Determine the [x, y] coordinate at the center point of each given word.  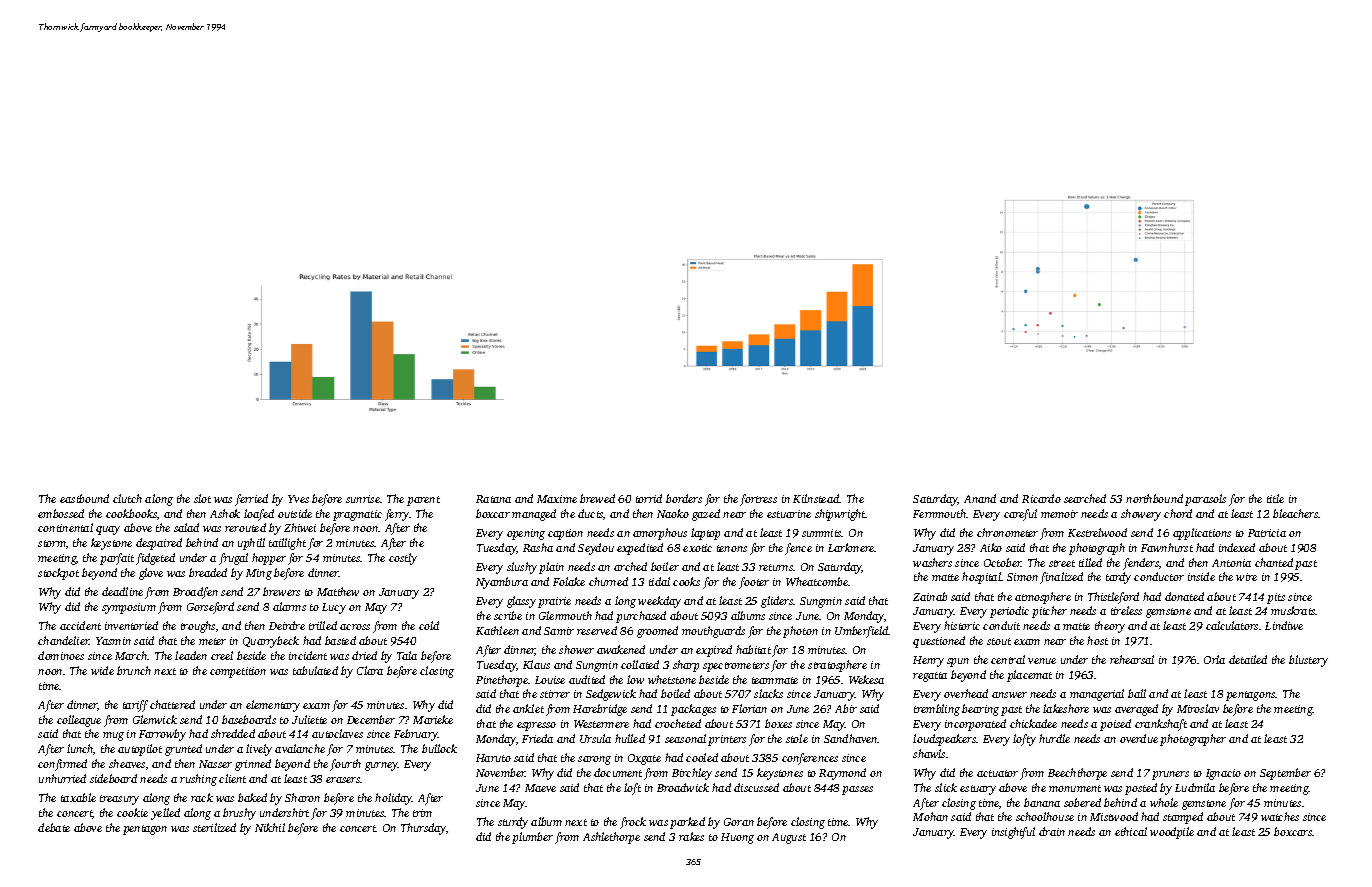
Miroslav [1198, 708]
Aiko [991, 547]
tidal [659, 581]
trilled [323, 625]
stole [797, 738]
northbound [1154, 498]
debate [54, 827]
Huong [737, 838]
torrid [649, 498]
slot [202, 498]
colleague [79, 721]
